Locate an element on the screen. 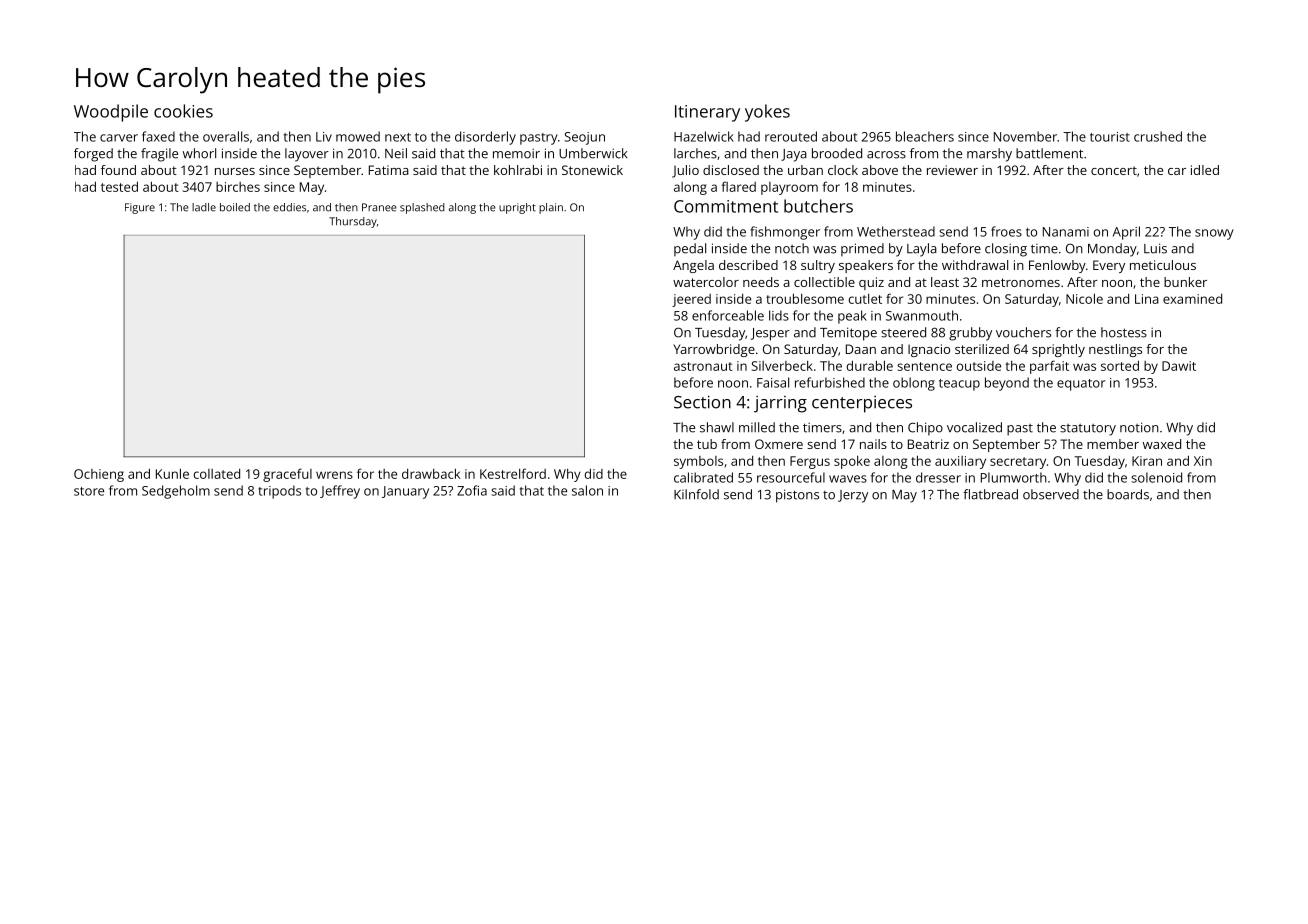  examined is located at coordinates (1192, 299).
